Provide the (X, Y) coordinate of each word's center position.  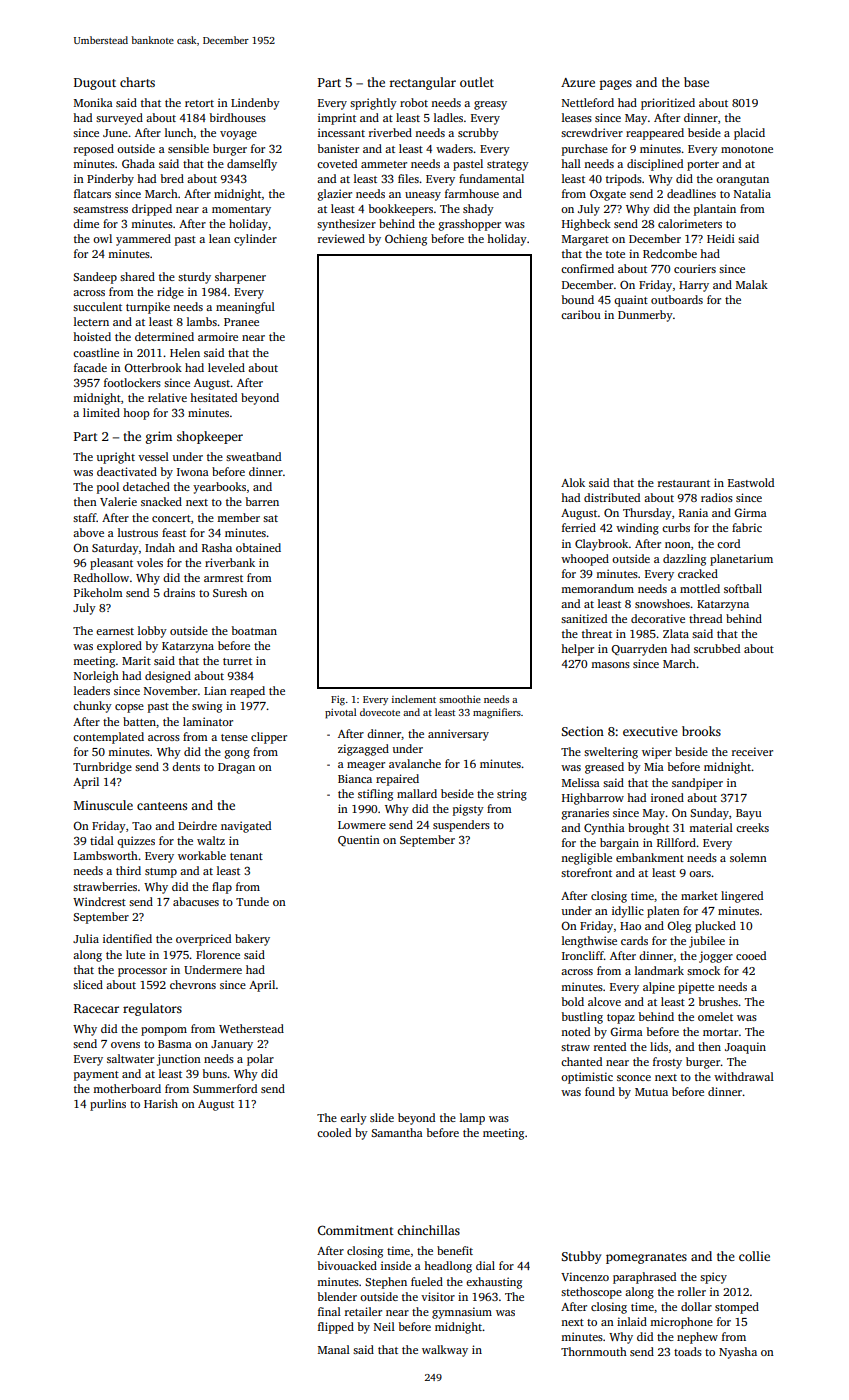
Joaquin (745, 1048)
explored (119, 647)
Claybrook (601, 545)
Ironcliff (583, 955)
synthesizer (346, 225)
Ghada (138, 163)
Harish (161, 1103)
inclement (414, 699)
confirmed (587, 268)
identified (127, 938)
